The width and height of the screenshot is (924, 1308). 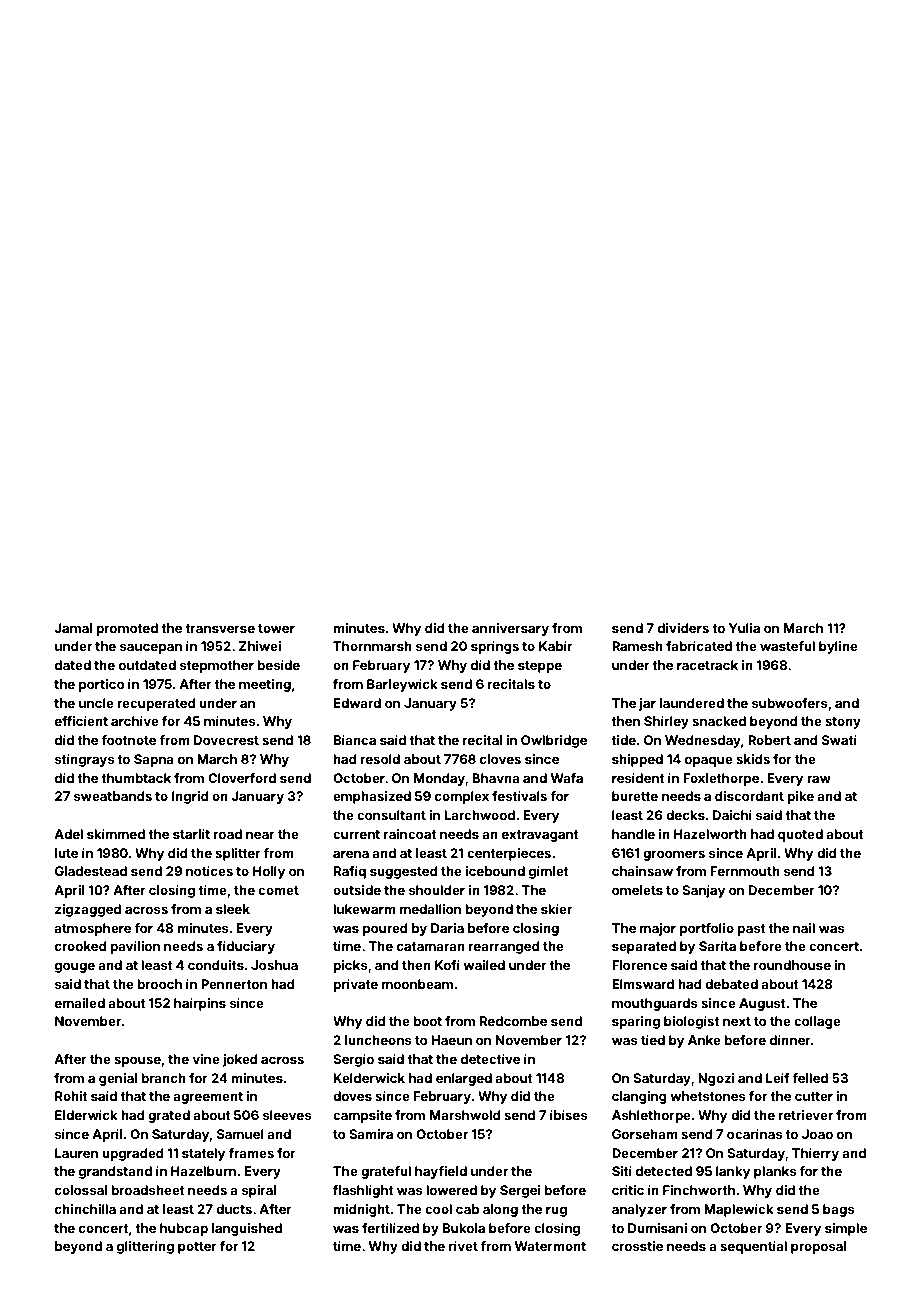 I want to click on Jamal, so click(x=73, y=628).
